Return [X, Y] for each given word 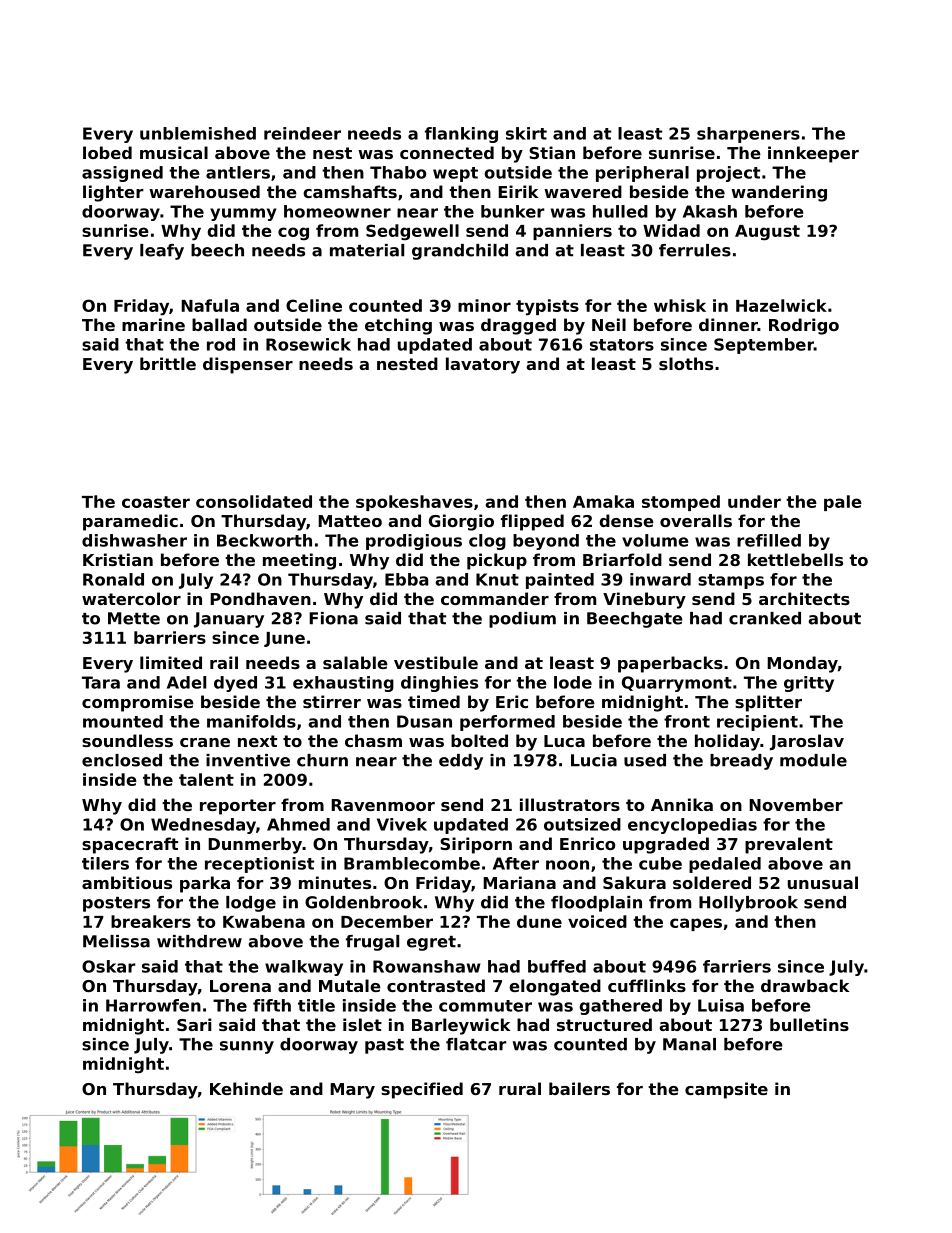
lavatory [483, 365]
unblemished [198, 133]
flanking [461, 135]
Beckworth [264, 540]
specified [422, 1090]
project [728, 174]
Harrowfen [153, 1005]
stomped [681, 503]
